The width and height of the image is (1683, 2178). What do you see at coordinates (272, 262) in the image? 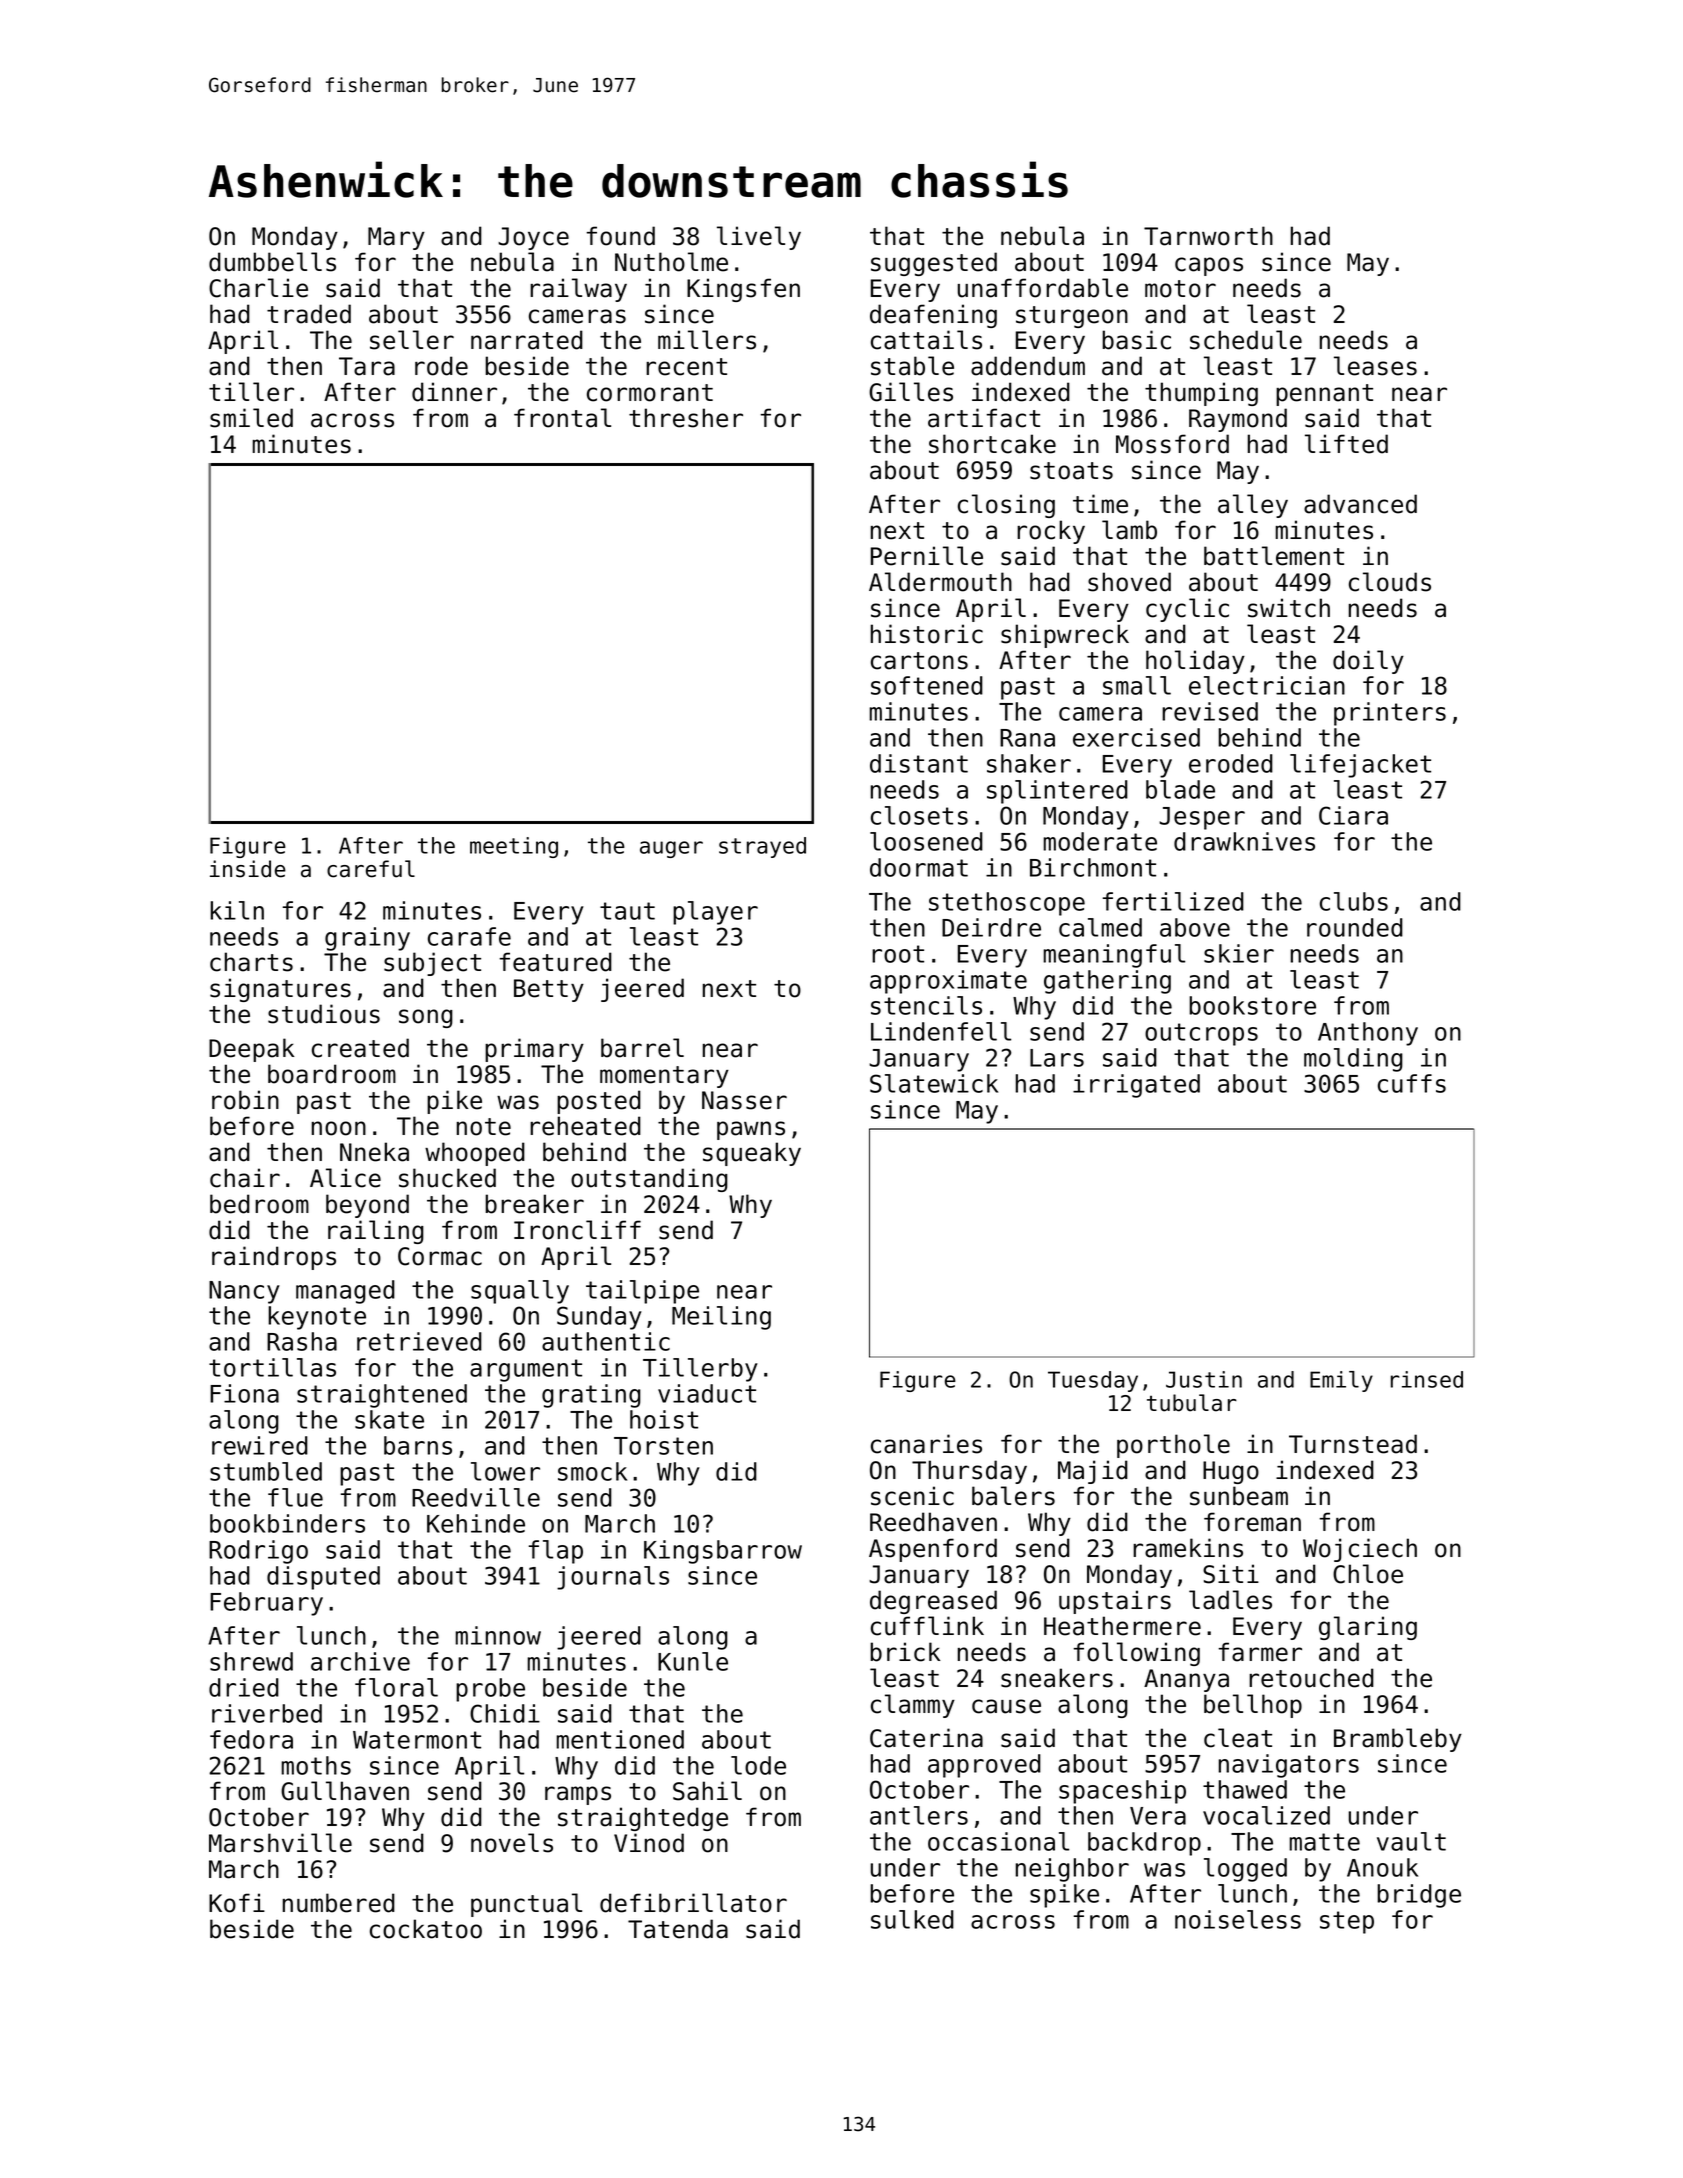
I see `dumbbells` at bounding box center [272, 262].
